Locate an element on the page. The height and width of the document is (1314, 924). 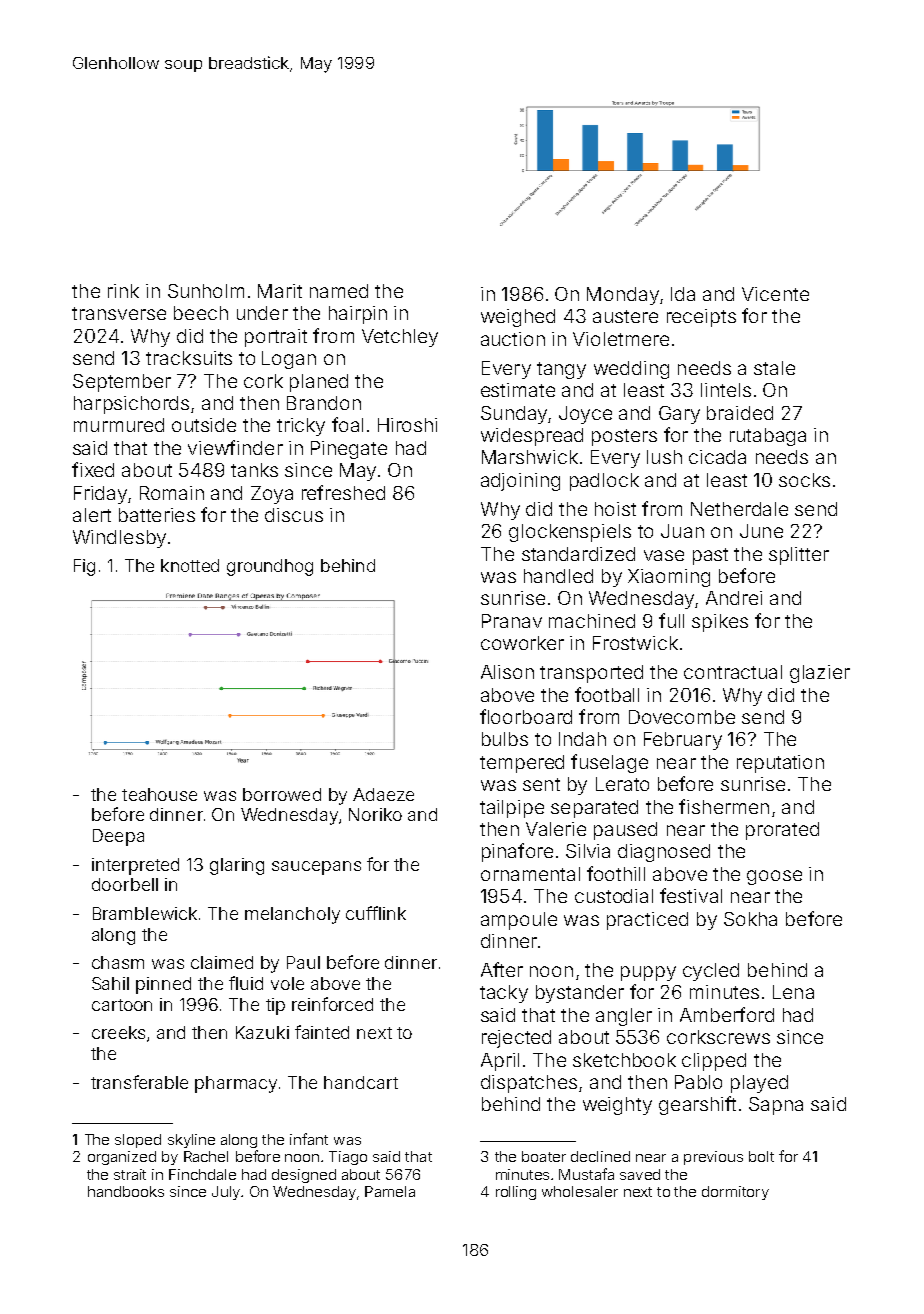
doorbell is located at coordinates (125, 884).
